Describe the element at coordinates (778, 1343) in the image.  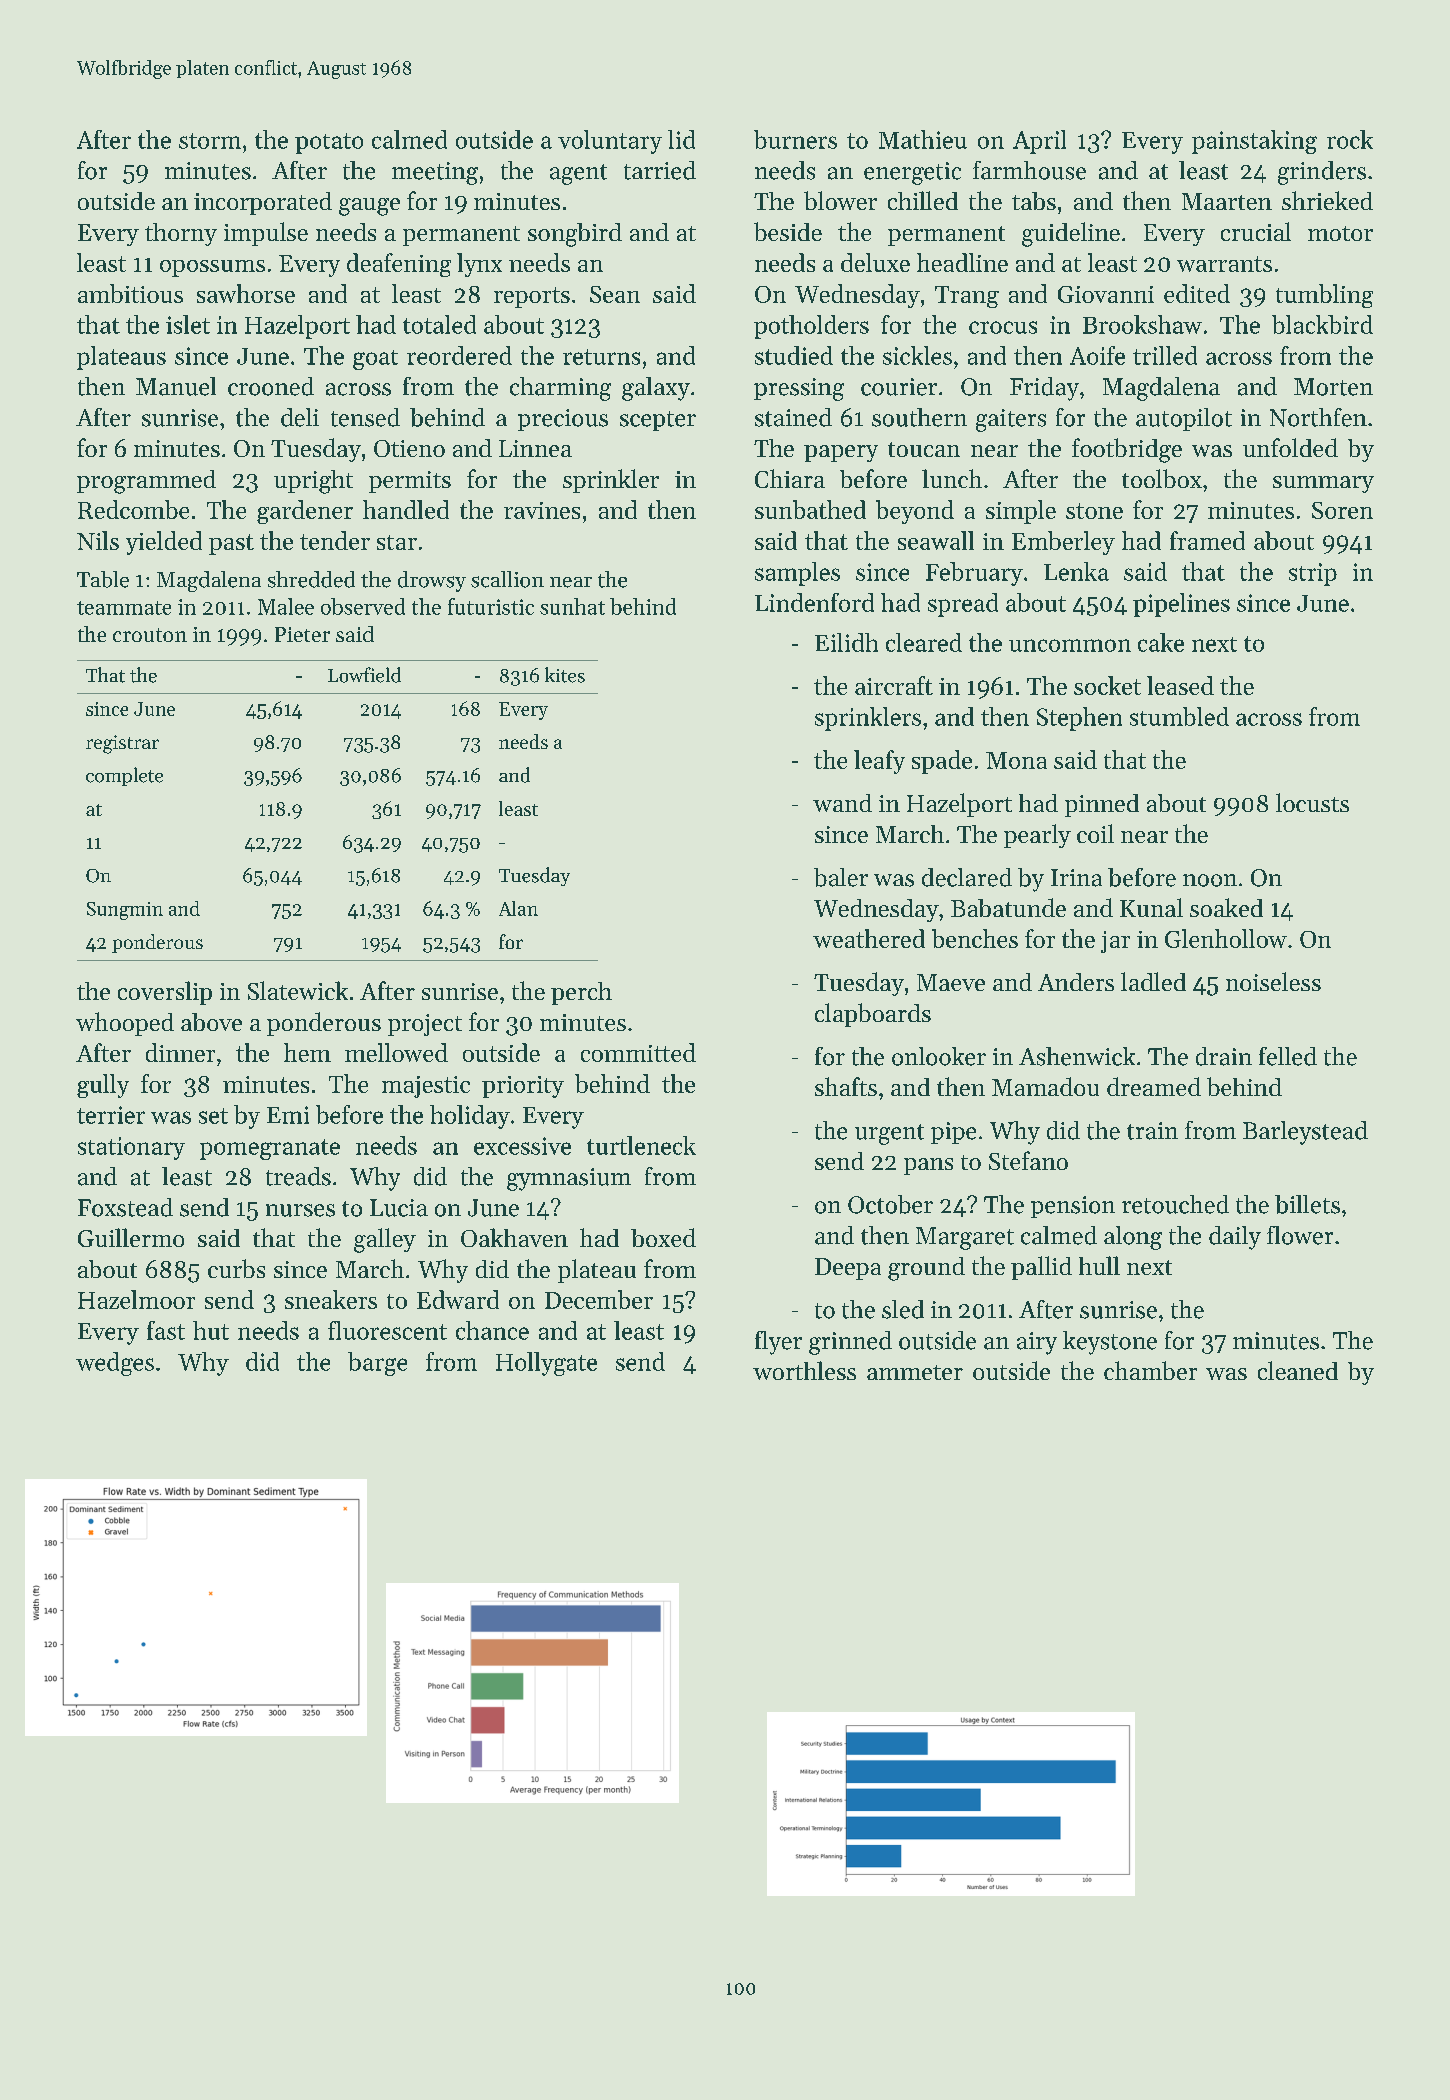
I see `flyer` at that location.
